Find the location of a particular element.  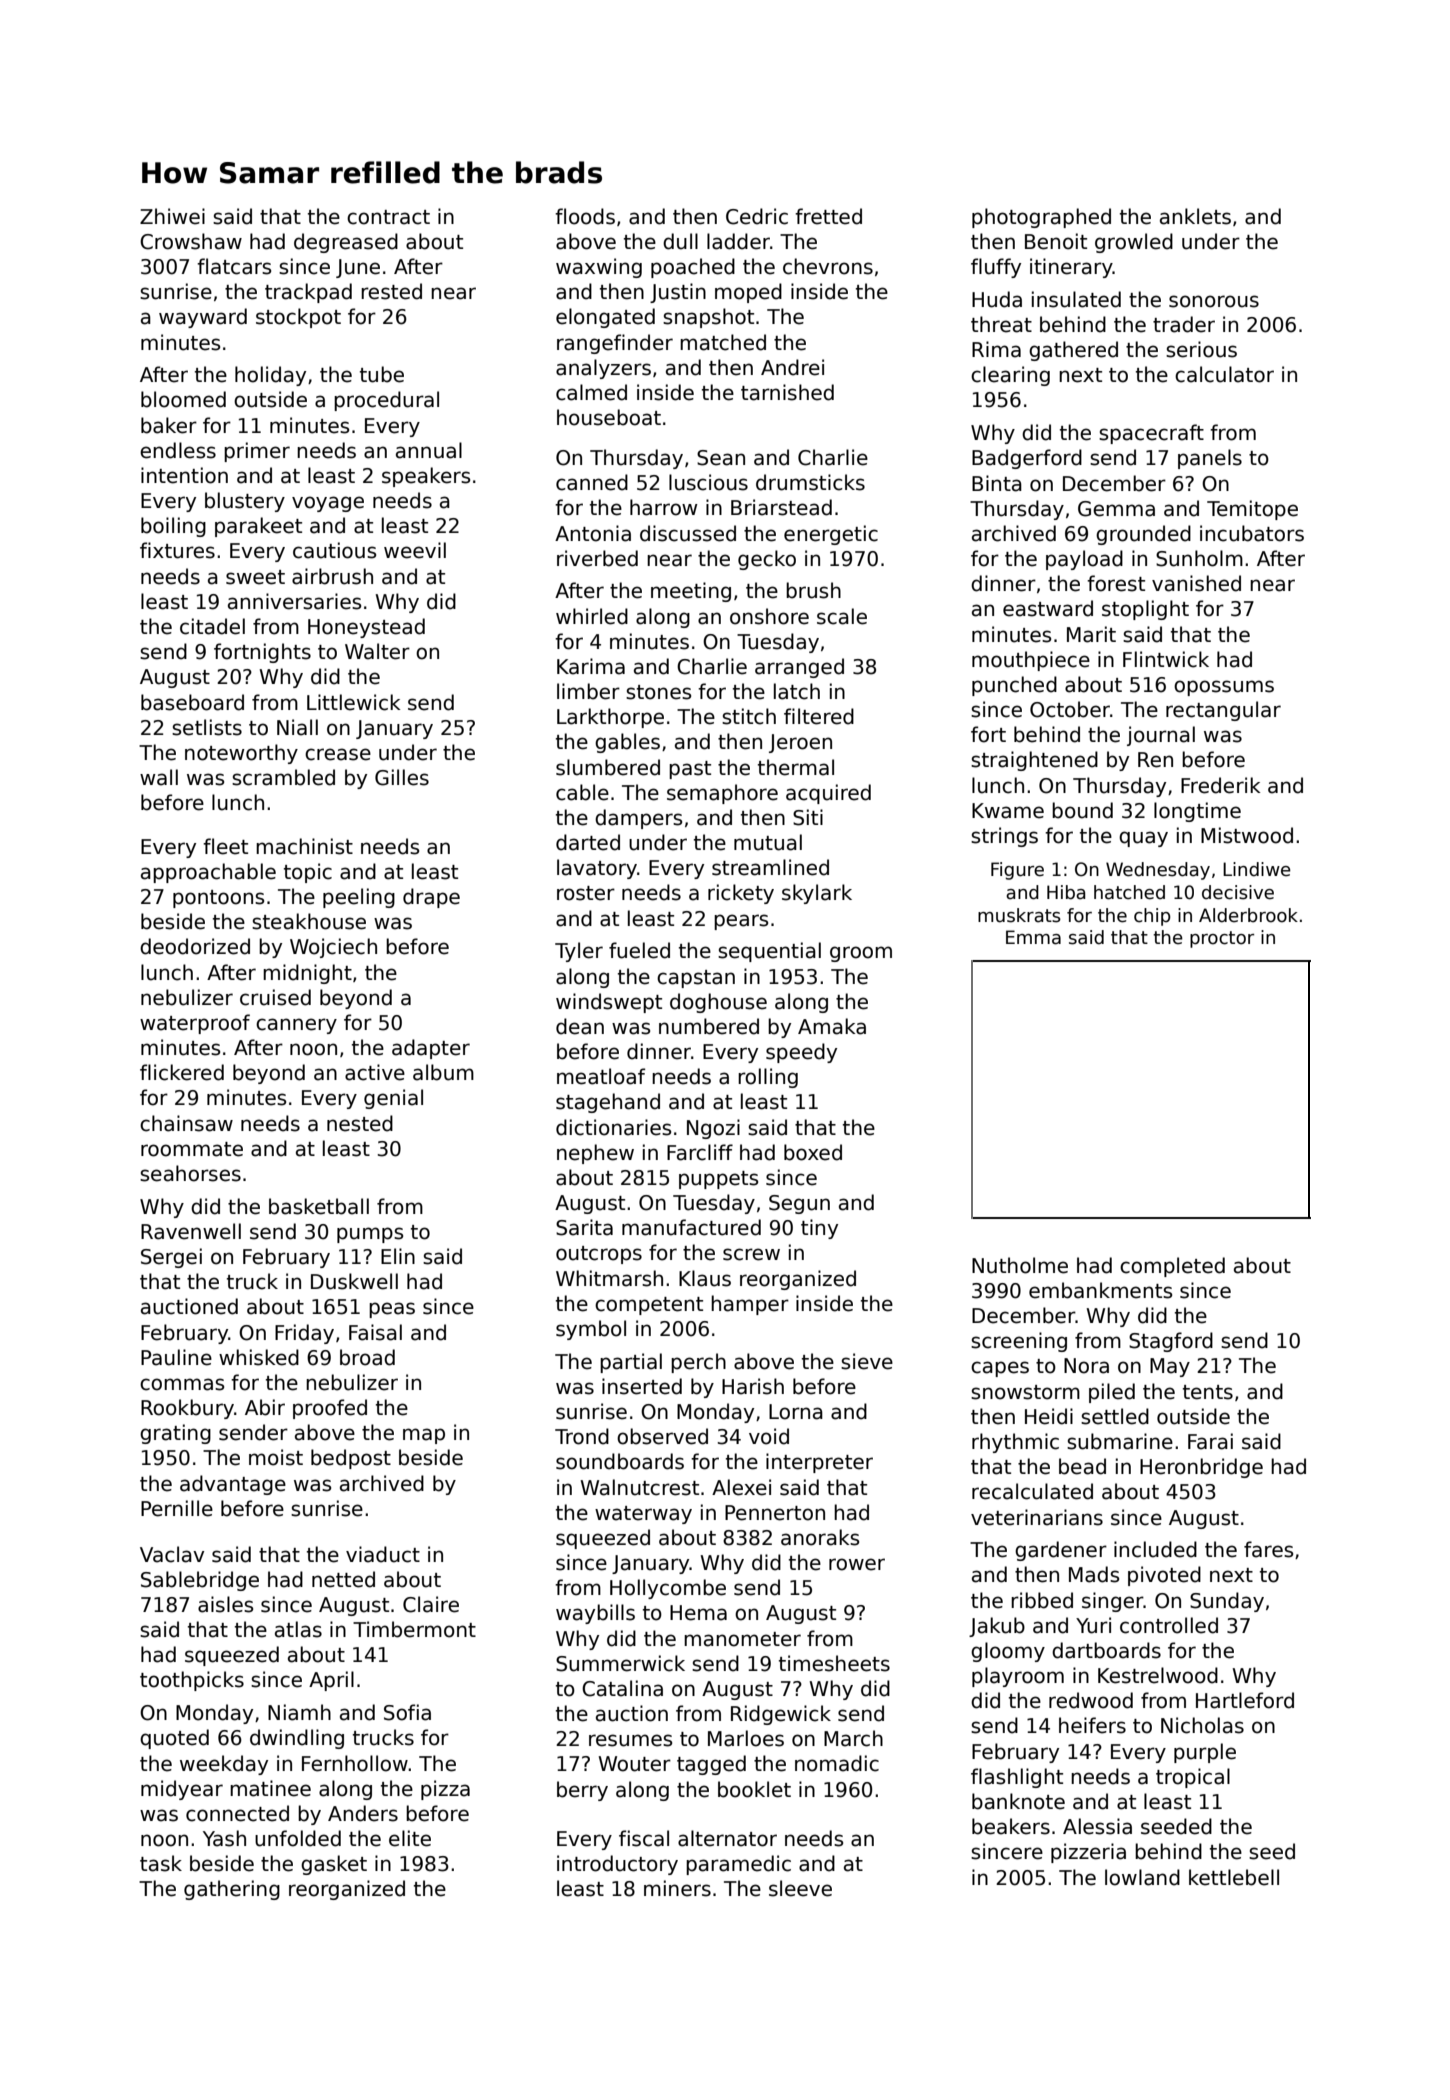

midyear is located at coordinates (182, 1790).
